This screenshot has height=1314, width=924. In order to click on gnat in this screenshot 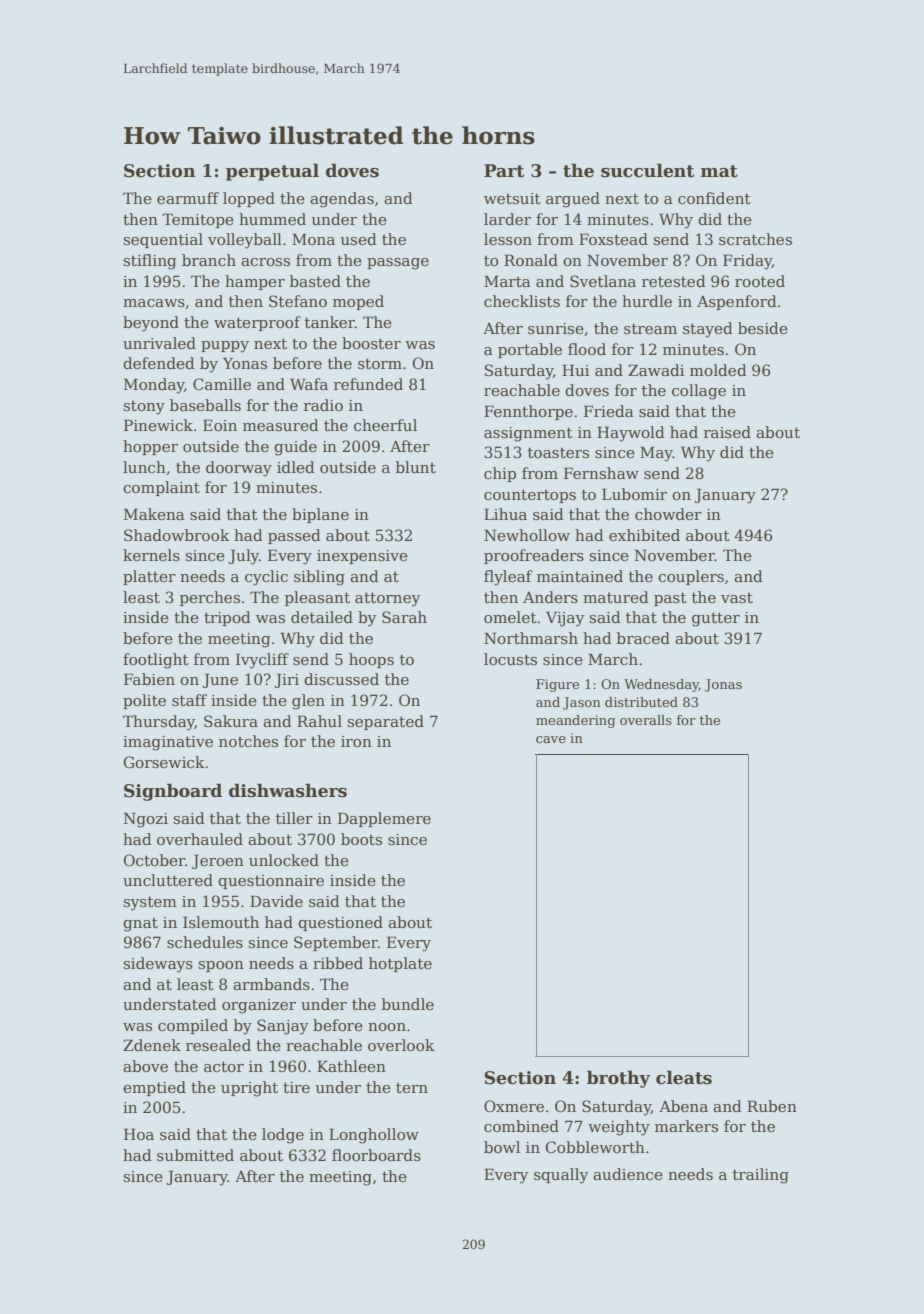, I will do `click(140, 925)`.
